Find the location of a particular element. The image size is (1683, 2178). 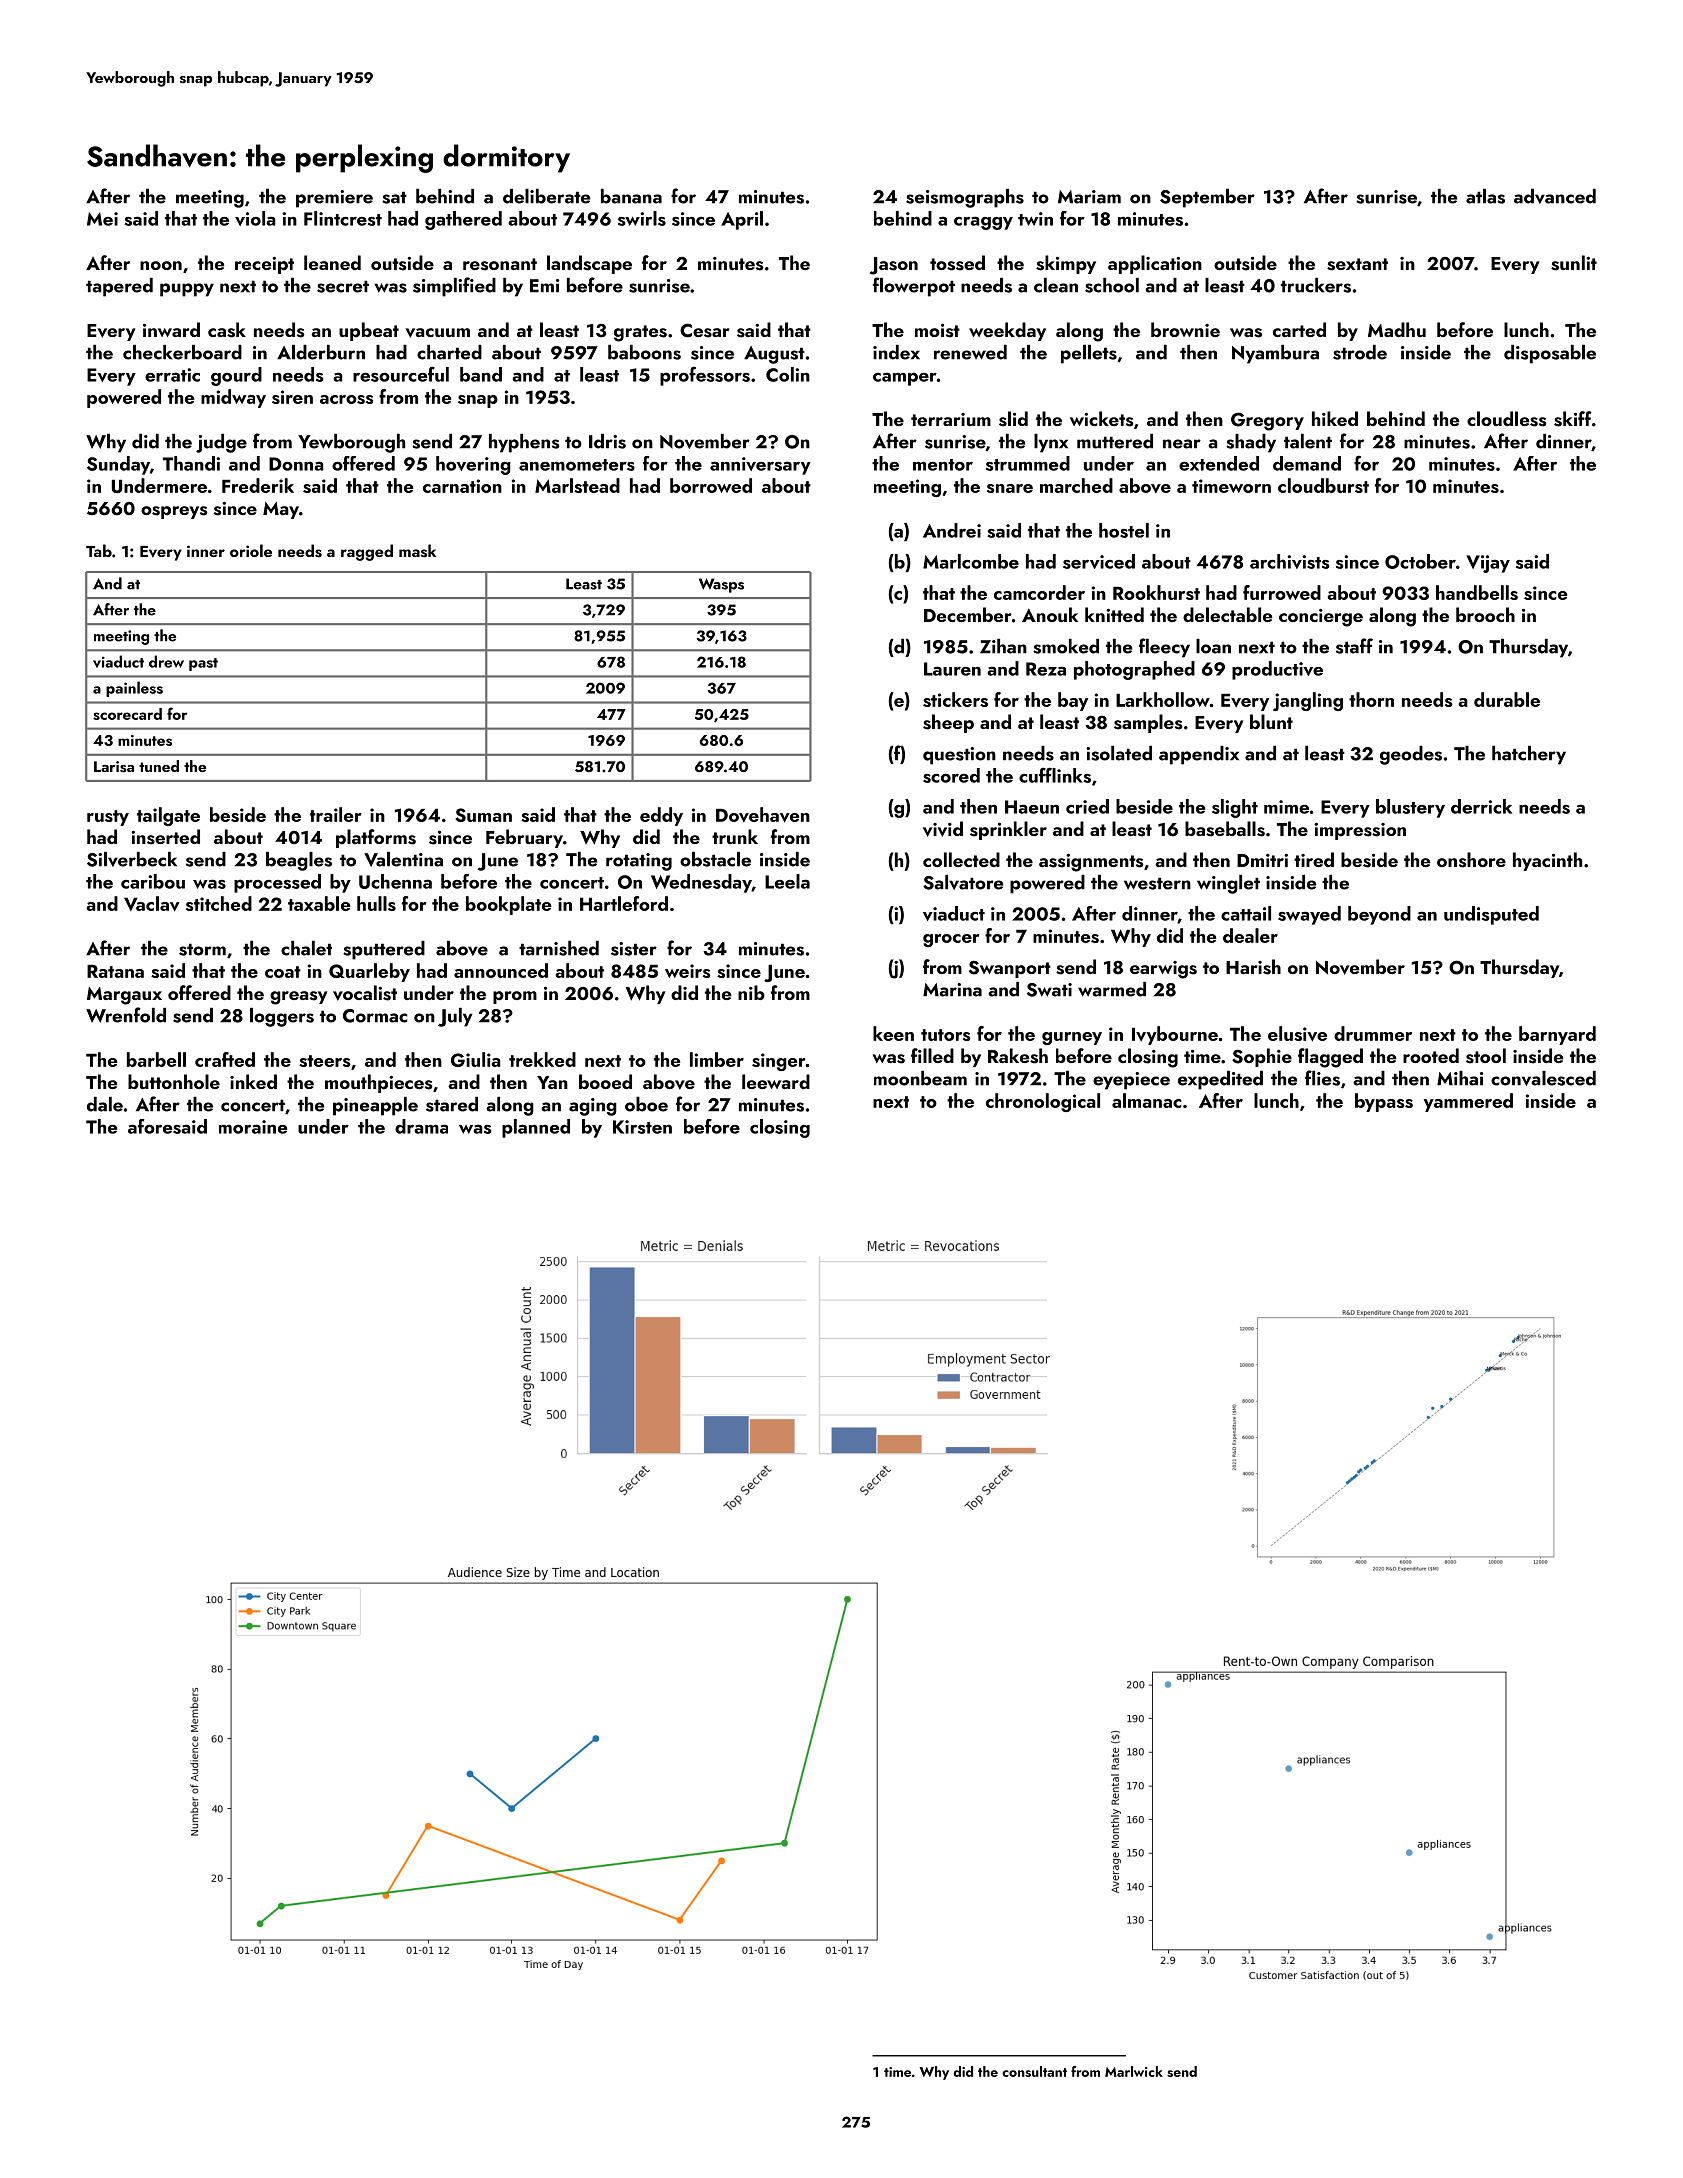

consultant is located at coordinates (1034, 2071).
